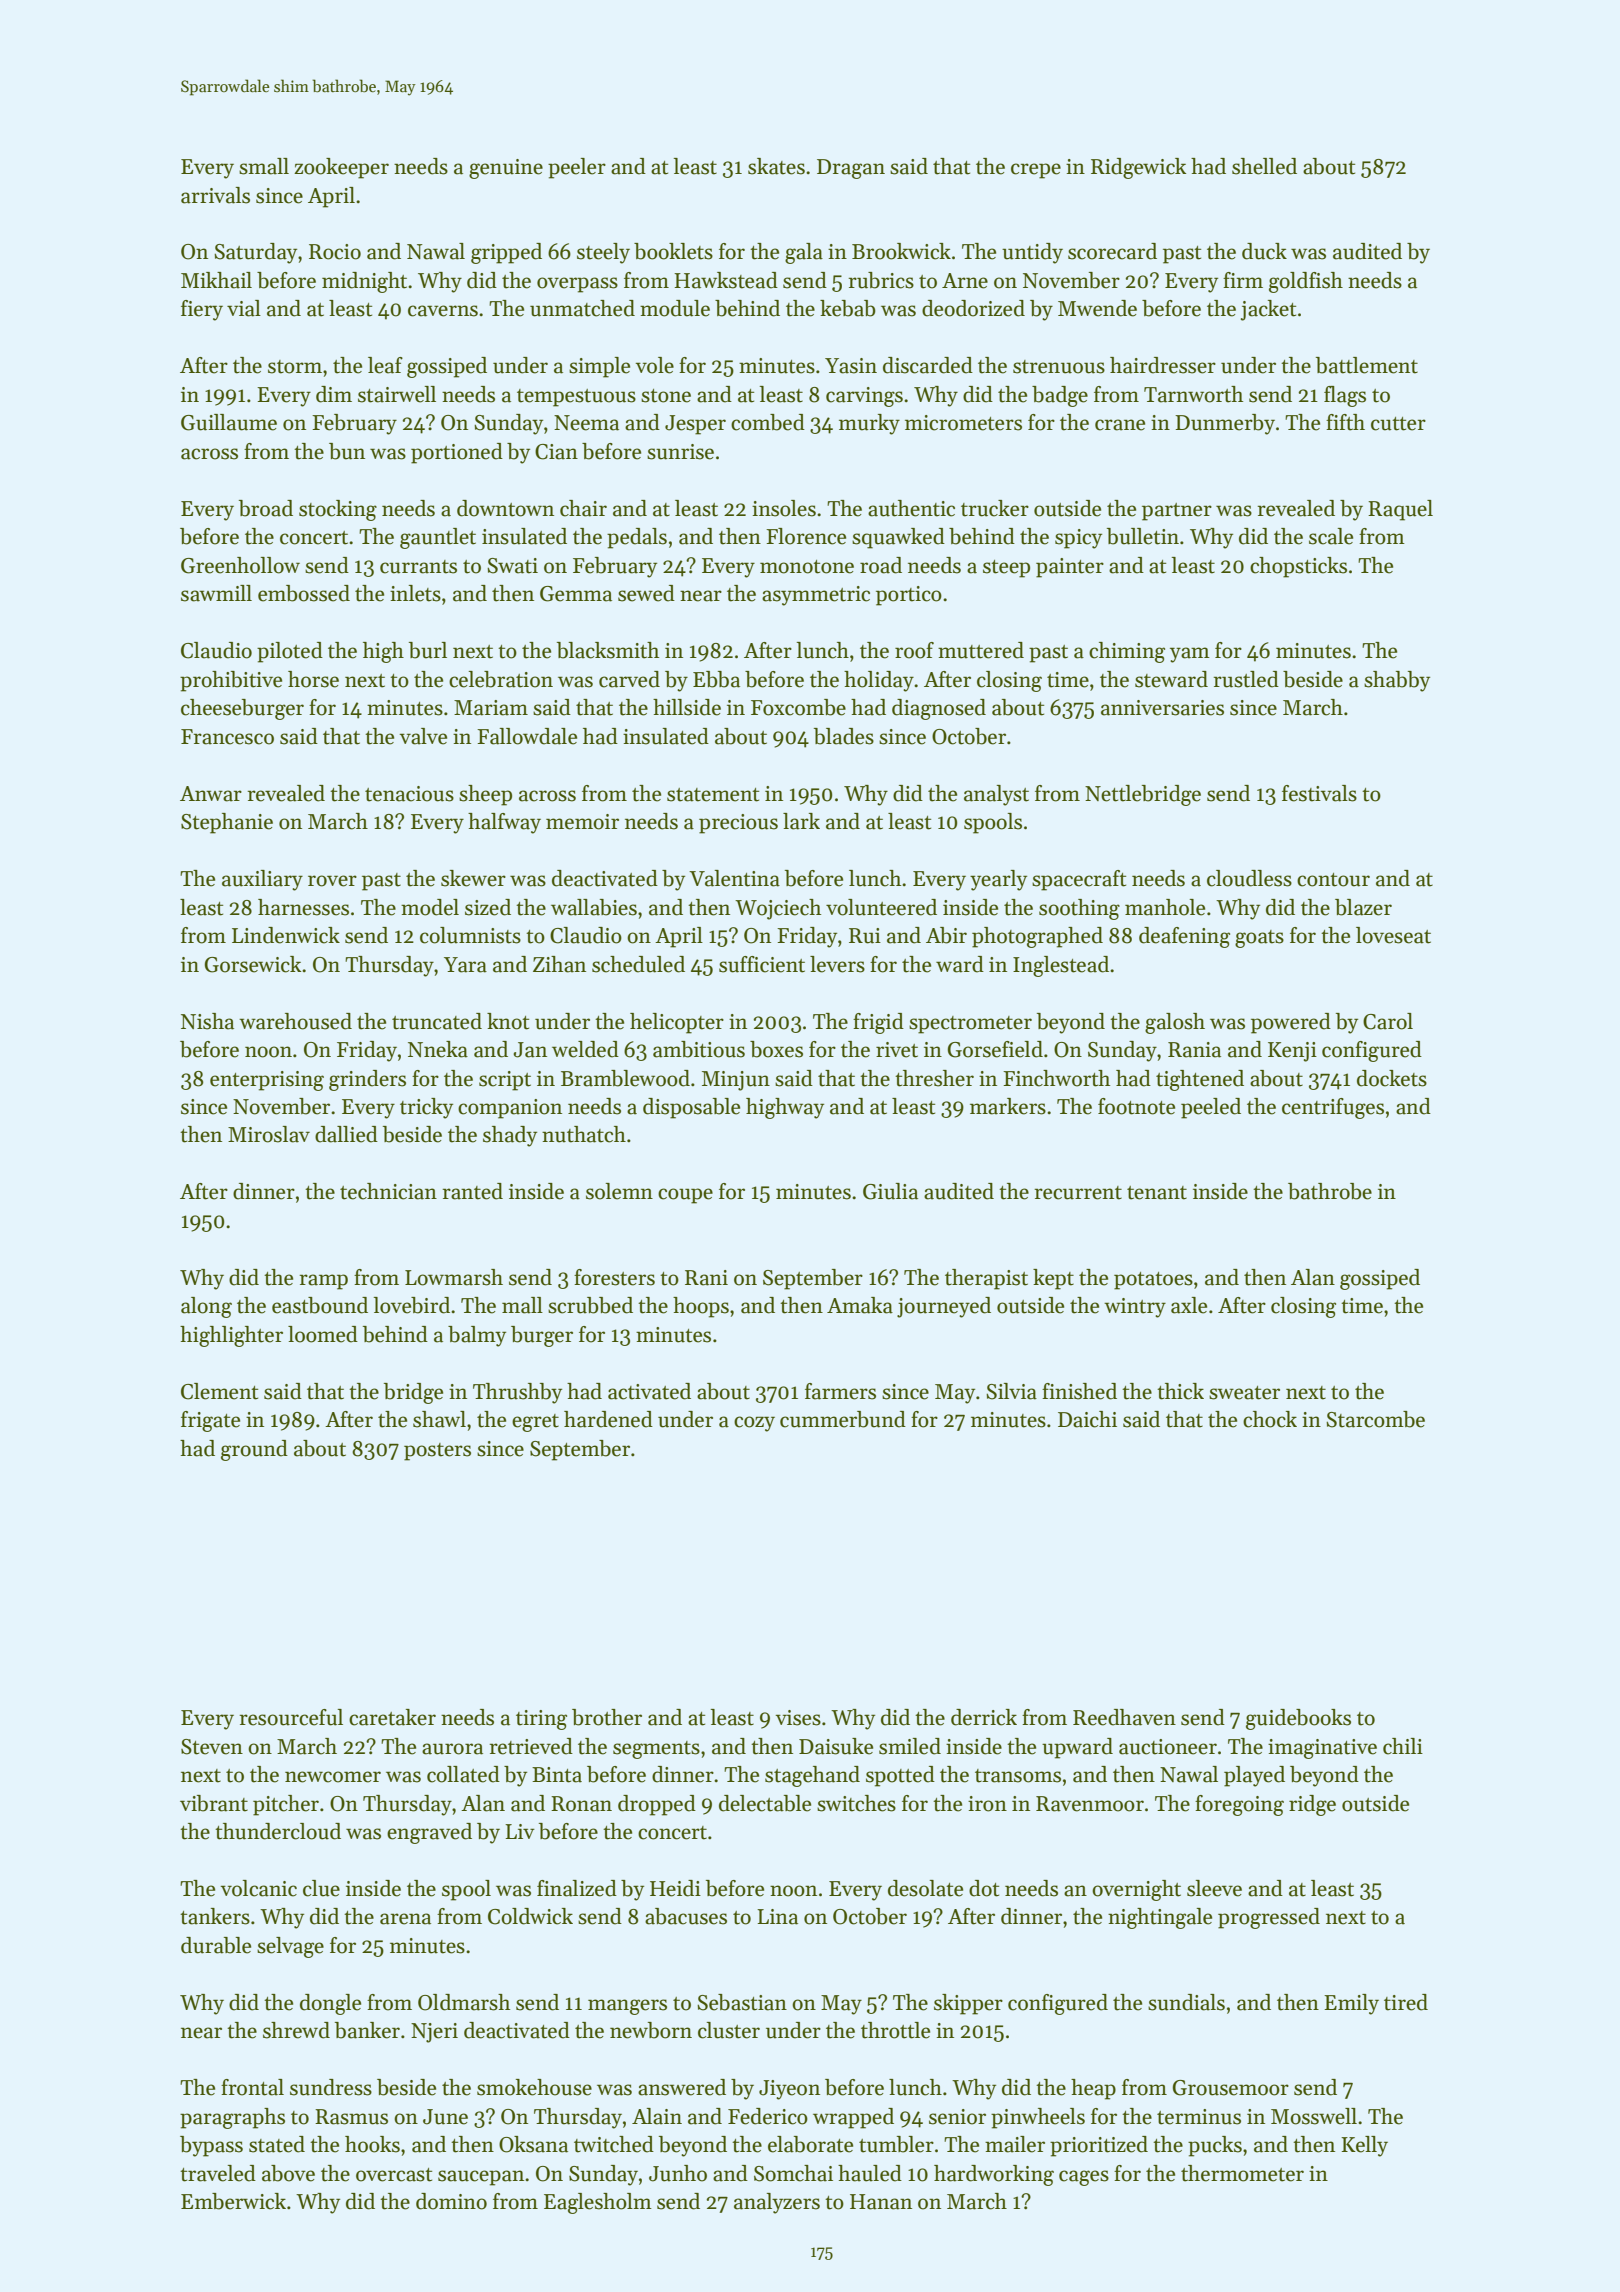 The width and height of the page is (1620, 2292). What do you see at coordinates (437, 1452) in the page?
I see `posters` at bounding box center [437, 1452].
